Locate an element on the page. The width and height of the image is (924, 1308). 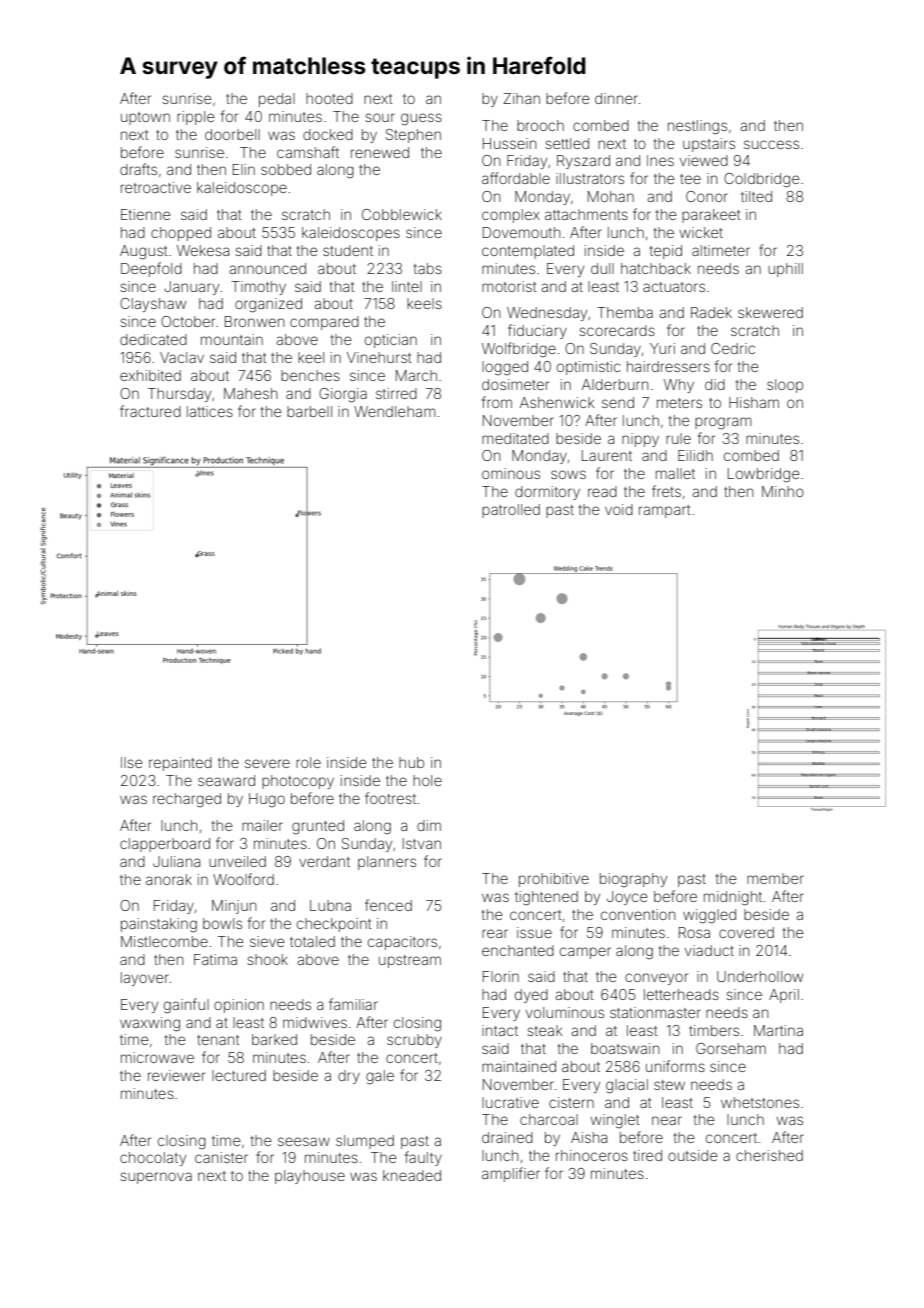
dinner is located at coordinates (616, 98).
